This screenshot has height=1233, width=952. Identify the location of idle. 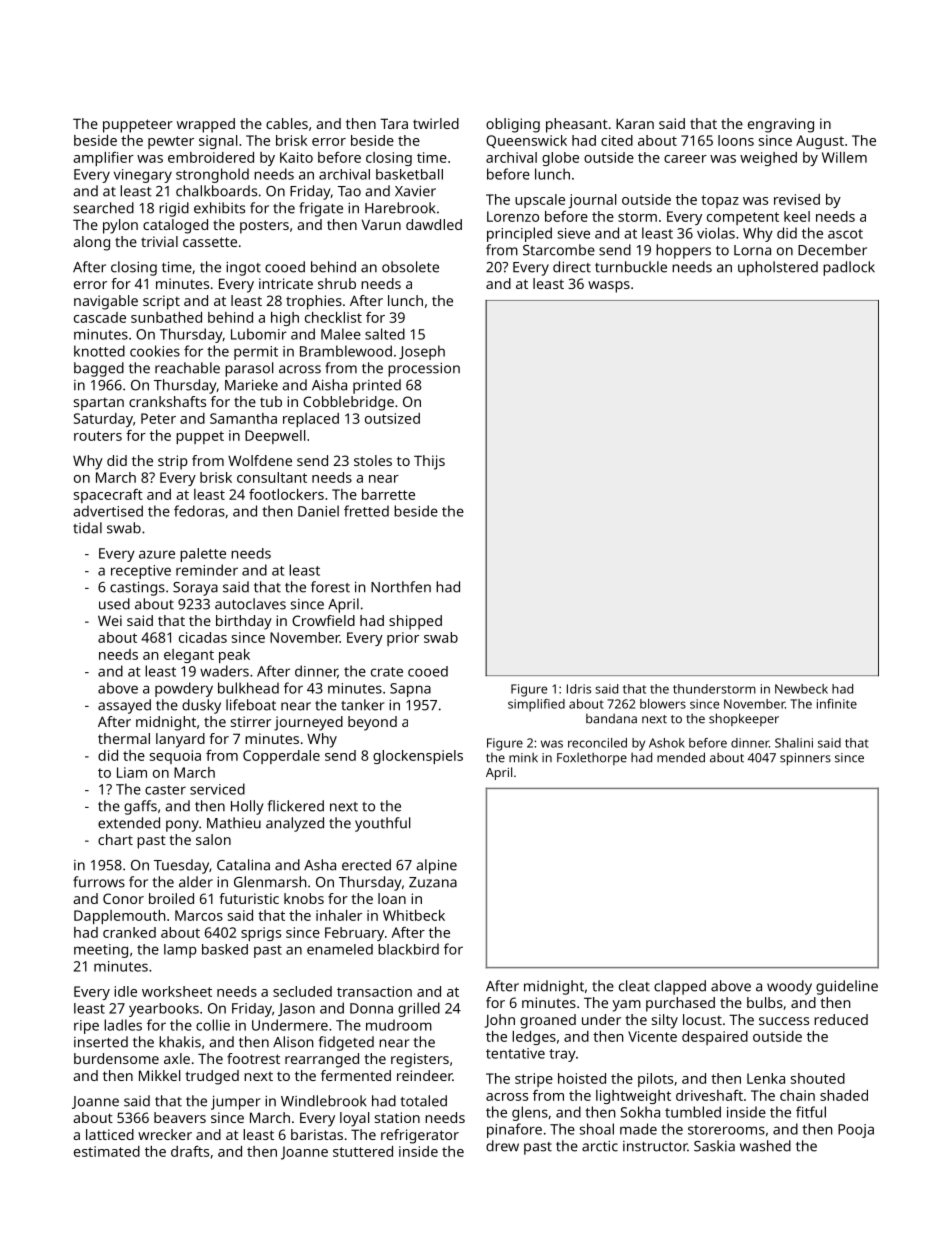
(125, 991).
